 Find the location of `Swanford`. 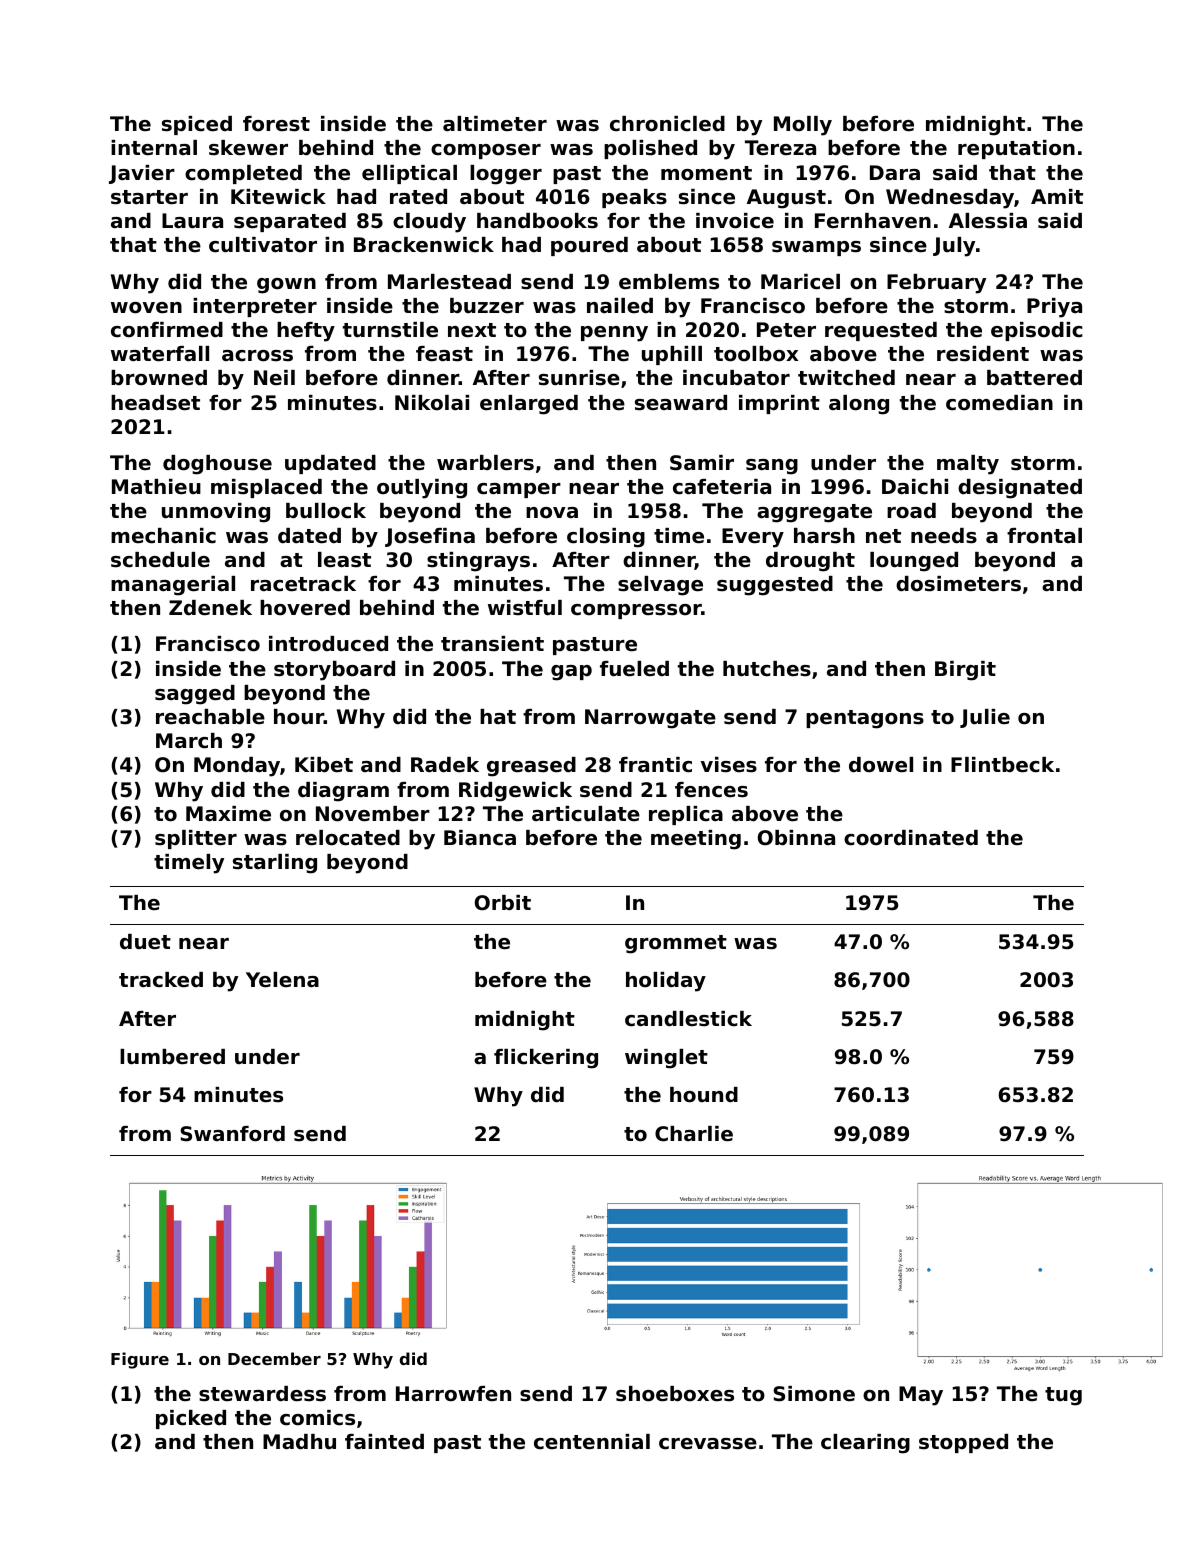

Swanford is located at coordinates (232, 1134).
